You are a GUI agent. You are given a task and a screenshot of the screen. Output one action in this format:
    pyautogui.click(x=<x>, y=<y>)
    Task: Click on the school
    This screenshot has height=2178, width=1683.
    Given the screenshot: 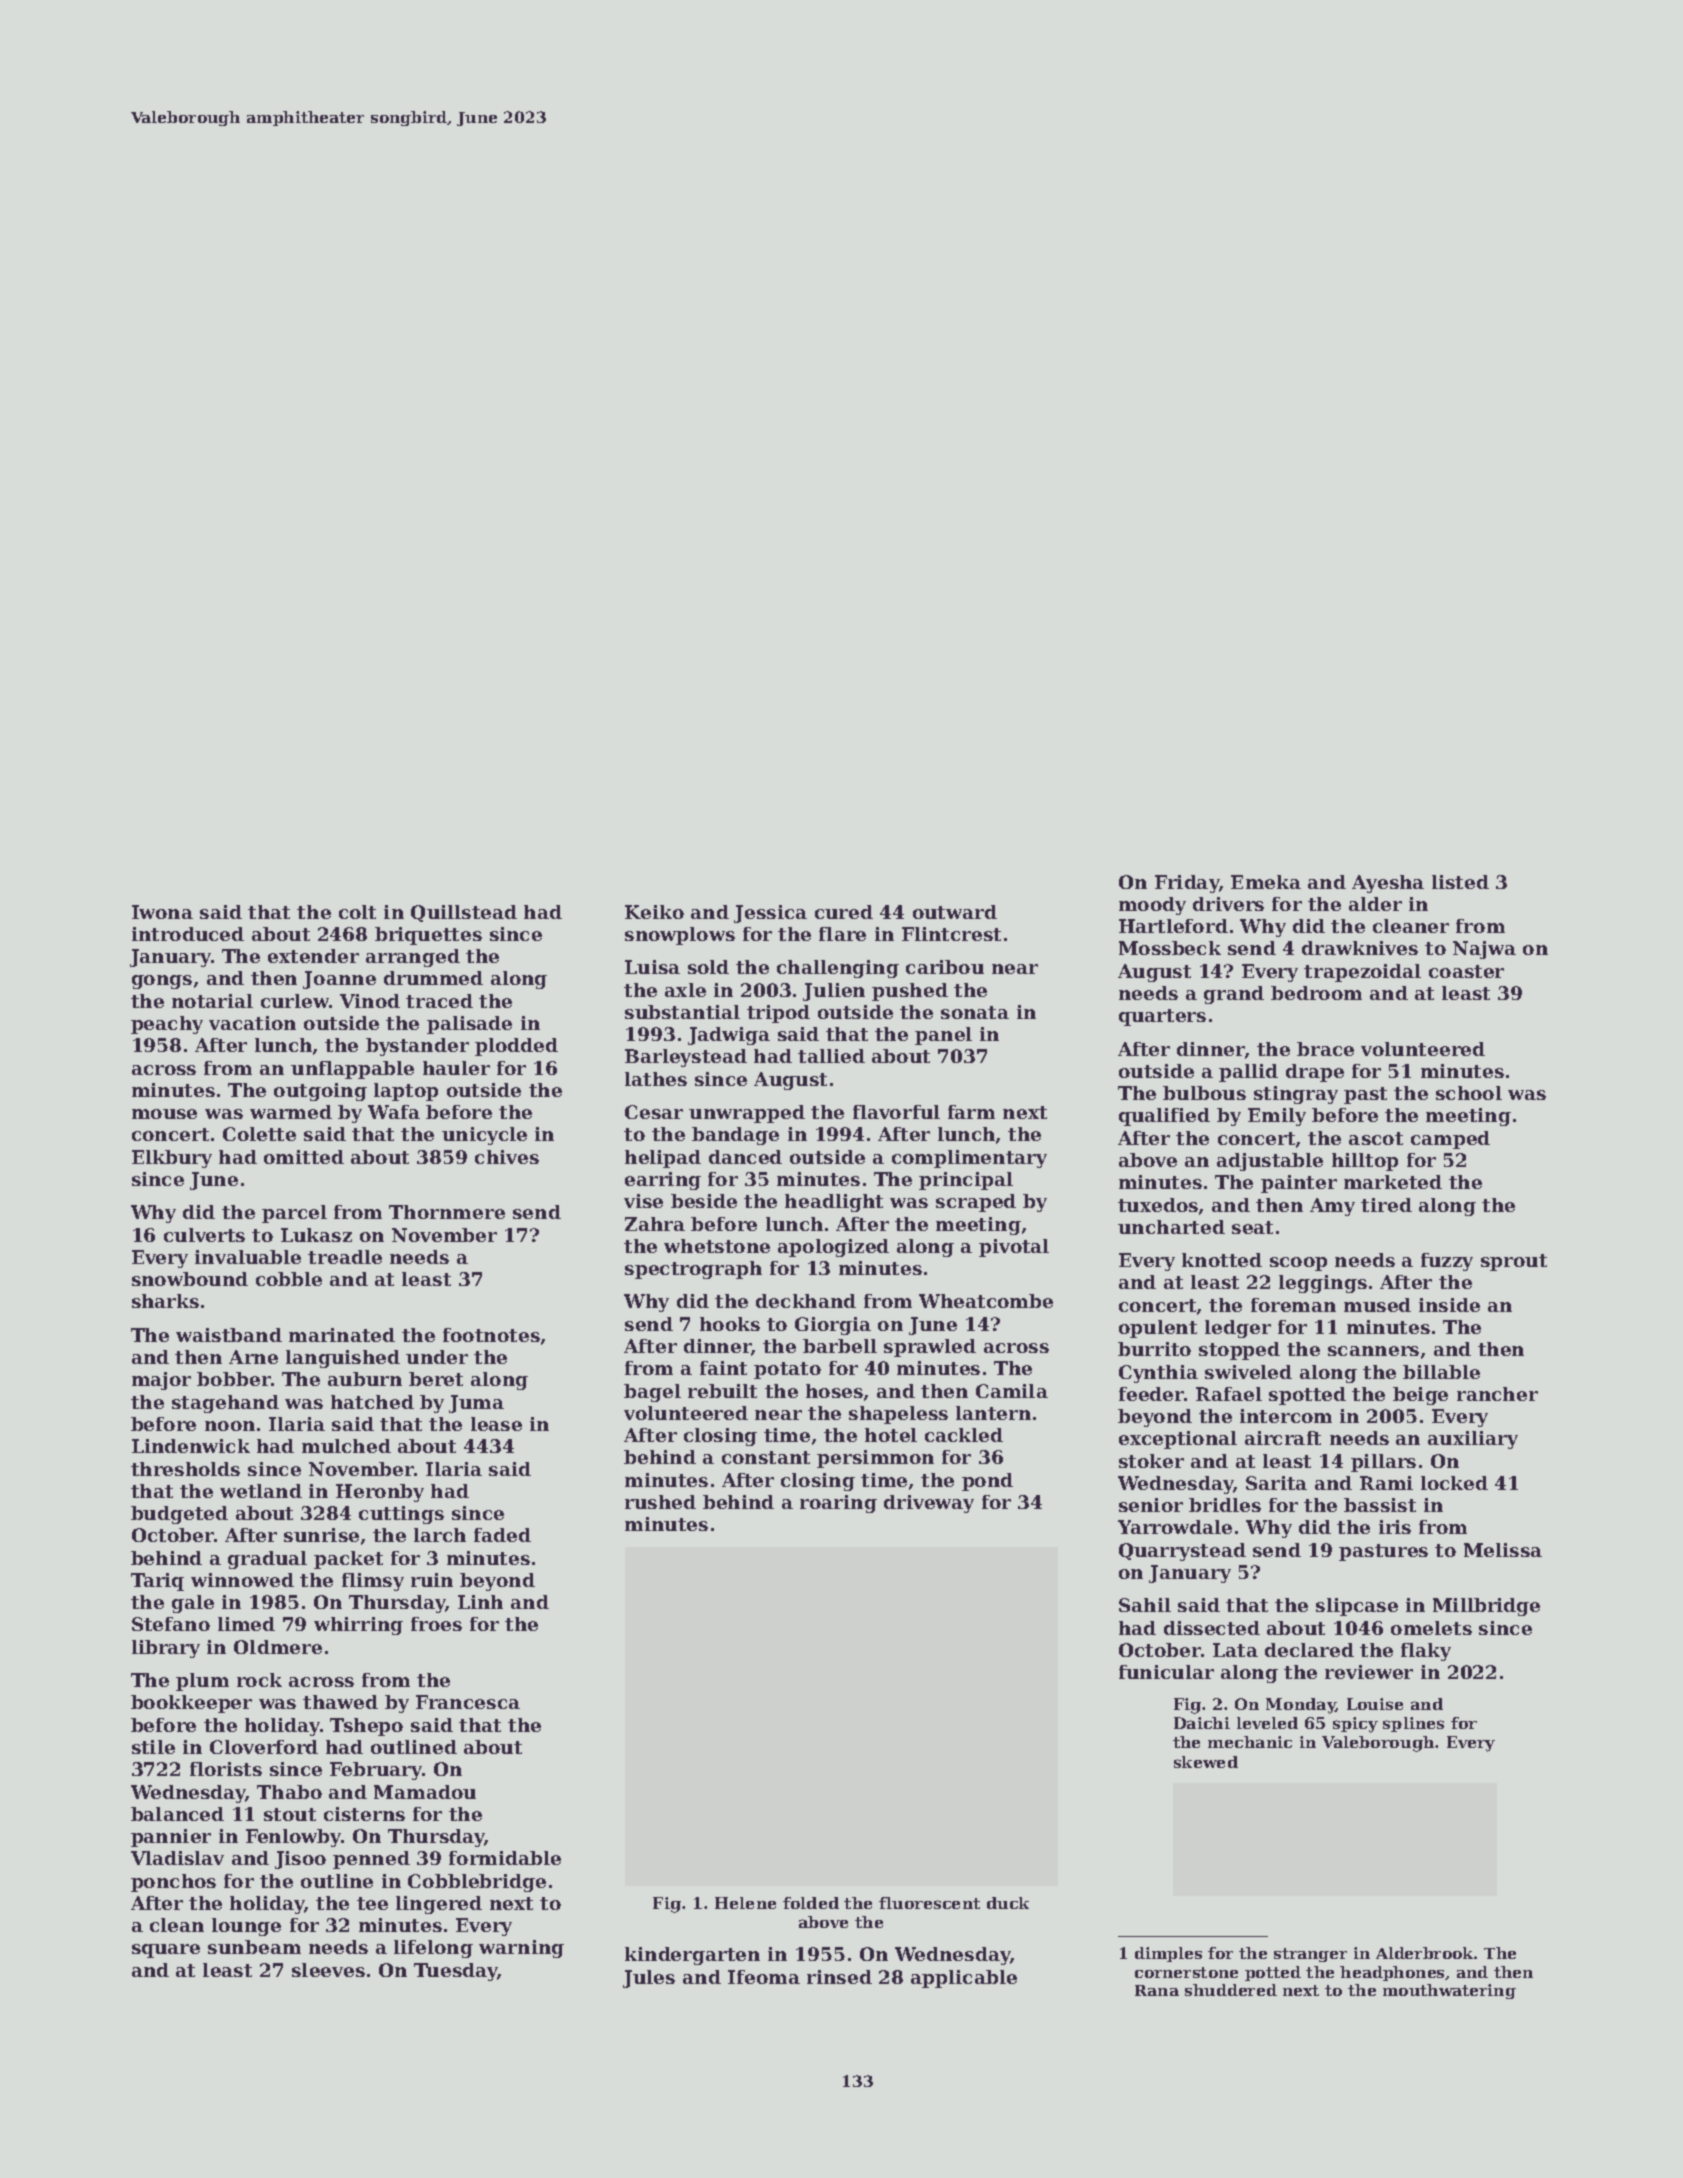 What is the action you would take?
    pyautogui.click(x=1469, y=1093)
